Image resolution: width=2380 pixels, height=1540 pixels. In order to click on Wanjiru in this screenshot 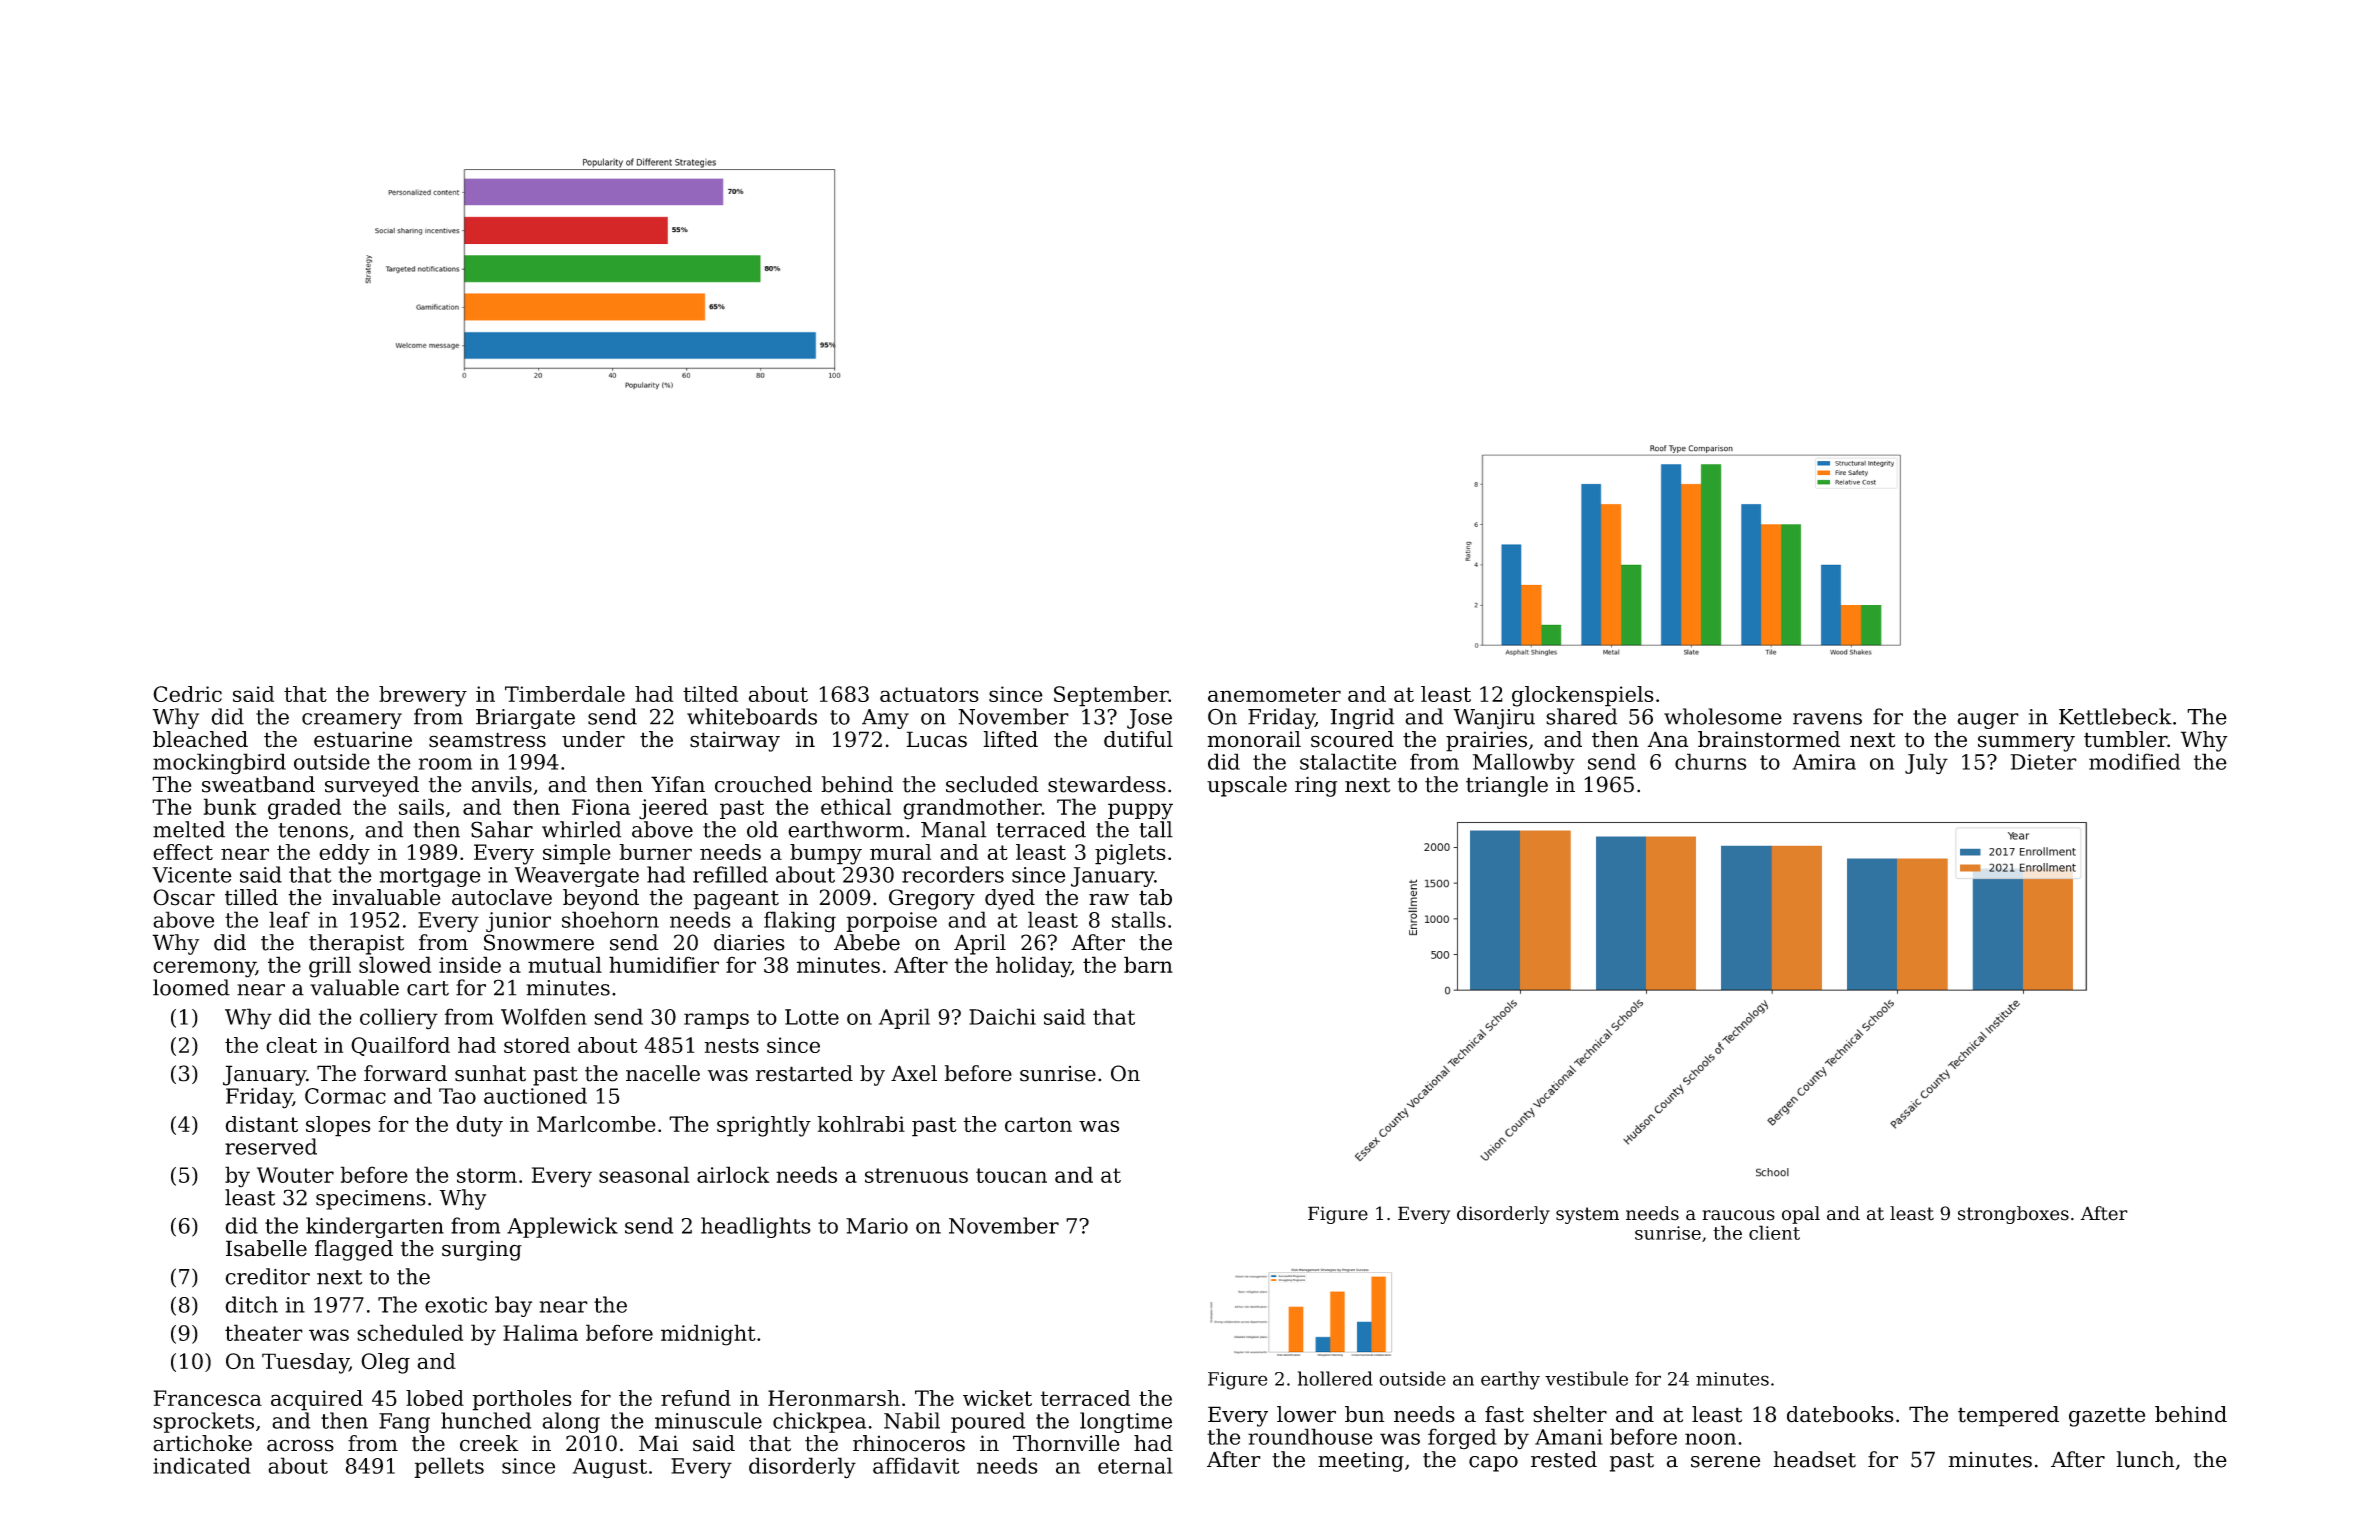, I will do `click(1494, 719)`.
